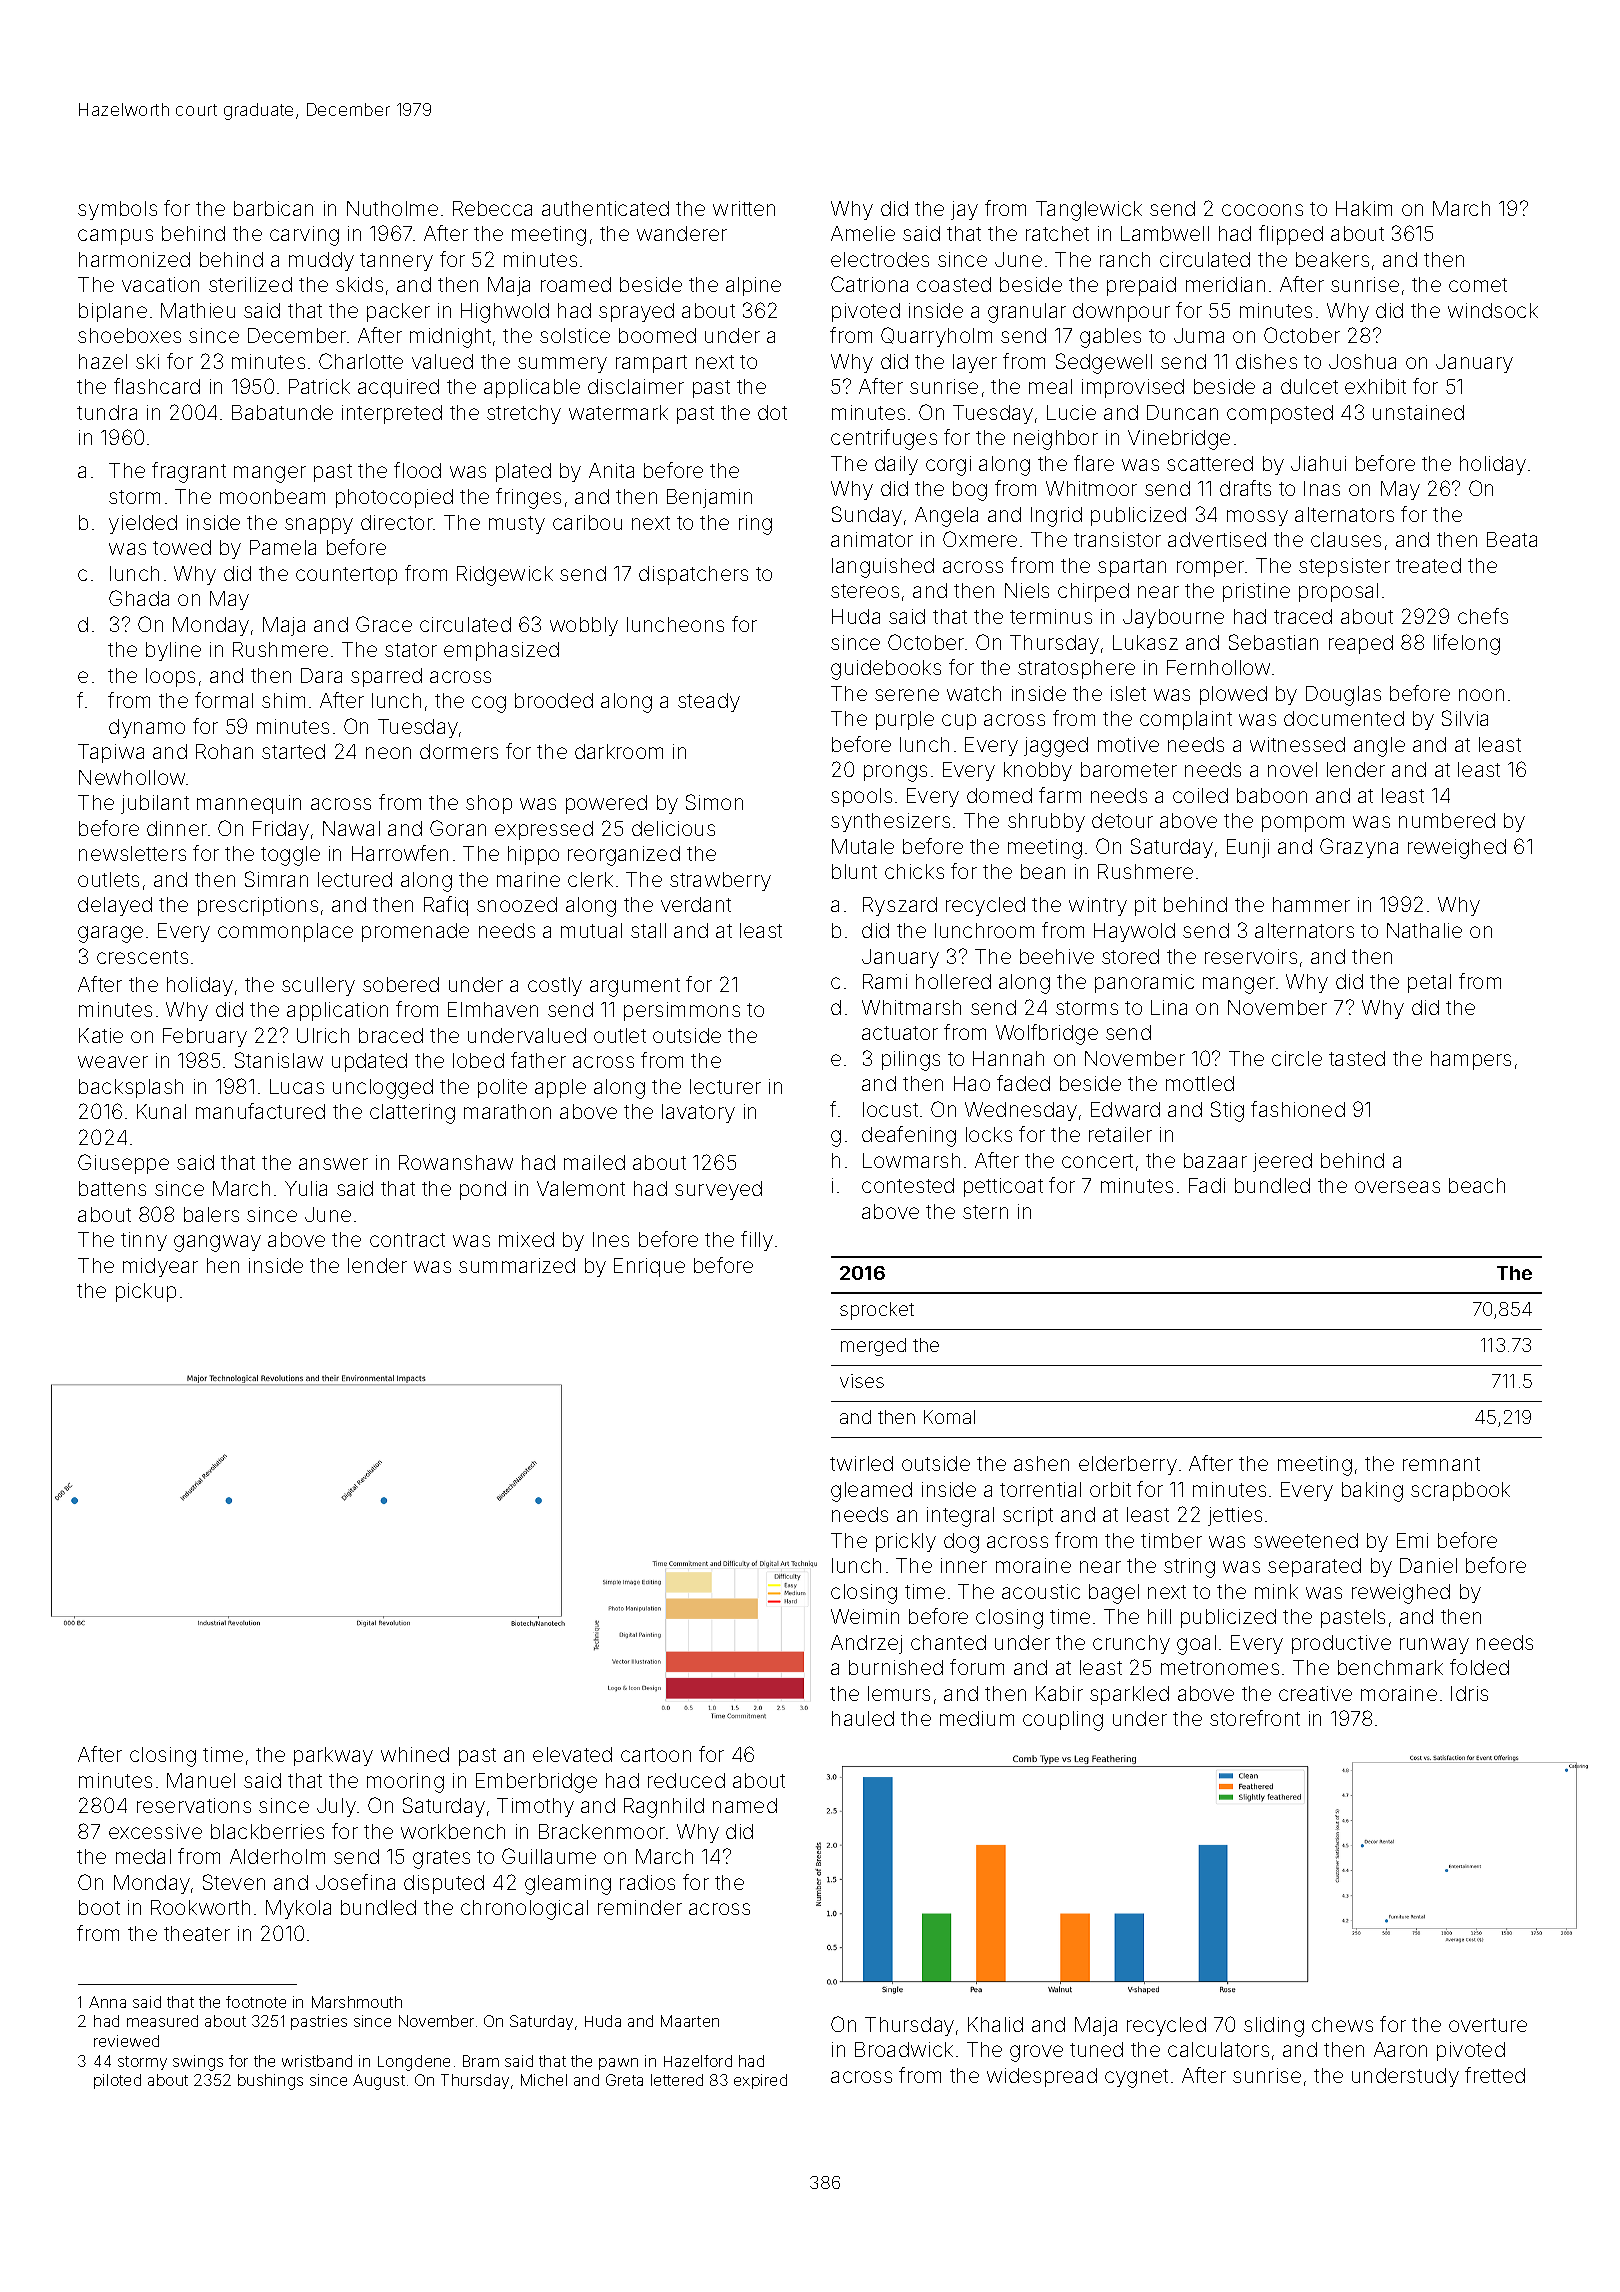 Image resolution: width=1620 pixels, height=2292 pixels. What do you see at coordinates (117, 2081) in the document?
I see `piloted` at bounding box center [117, 2081].
